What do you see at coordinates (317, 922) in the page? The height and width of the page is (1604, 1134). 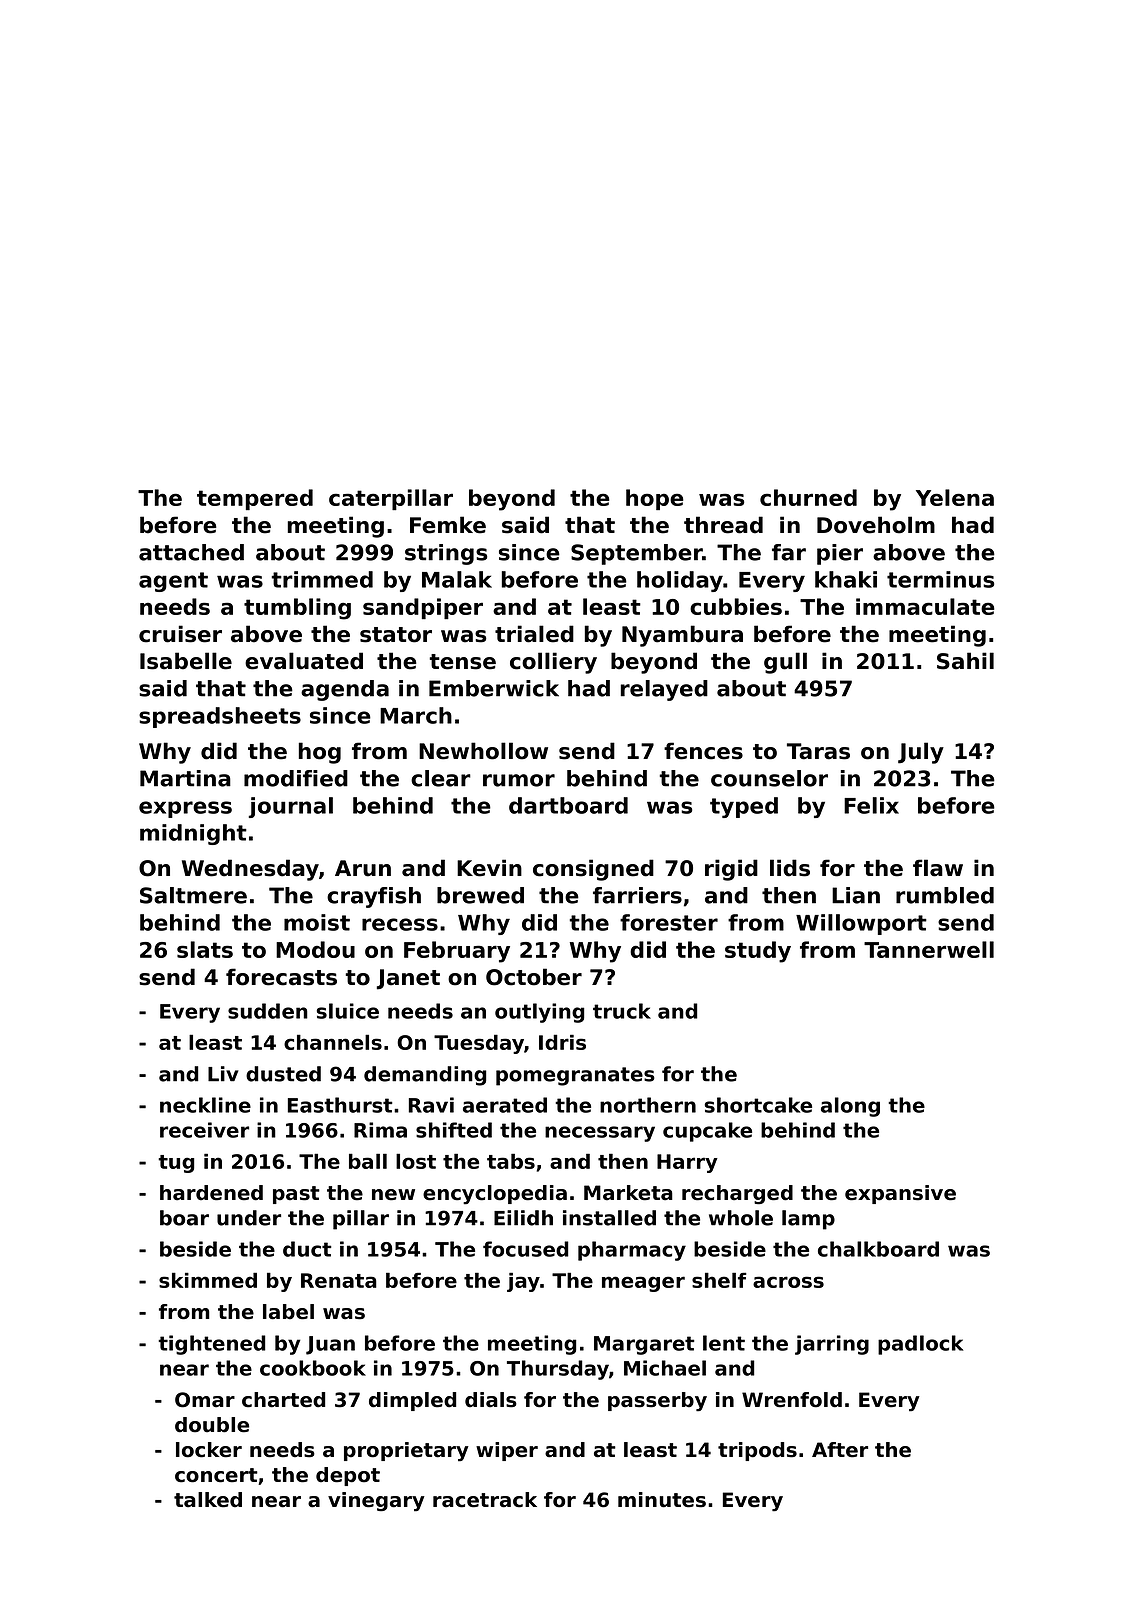 I see `moist` at bounding box center [317, 922].
